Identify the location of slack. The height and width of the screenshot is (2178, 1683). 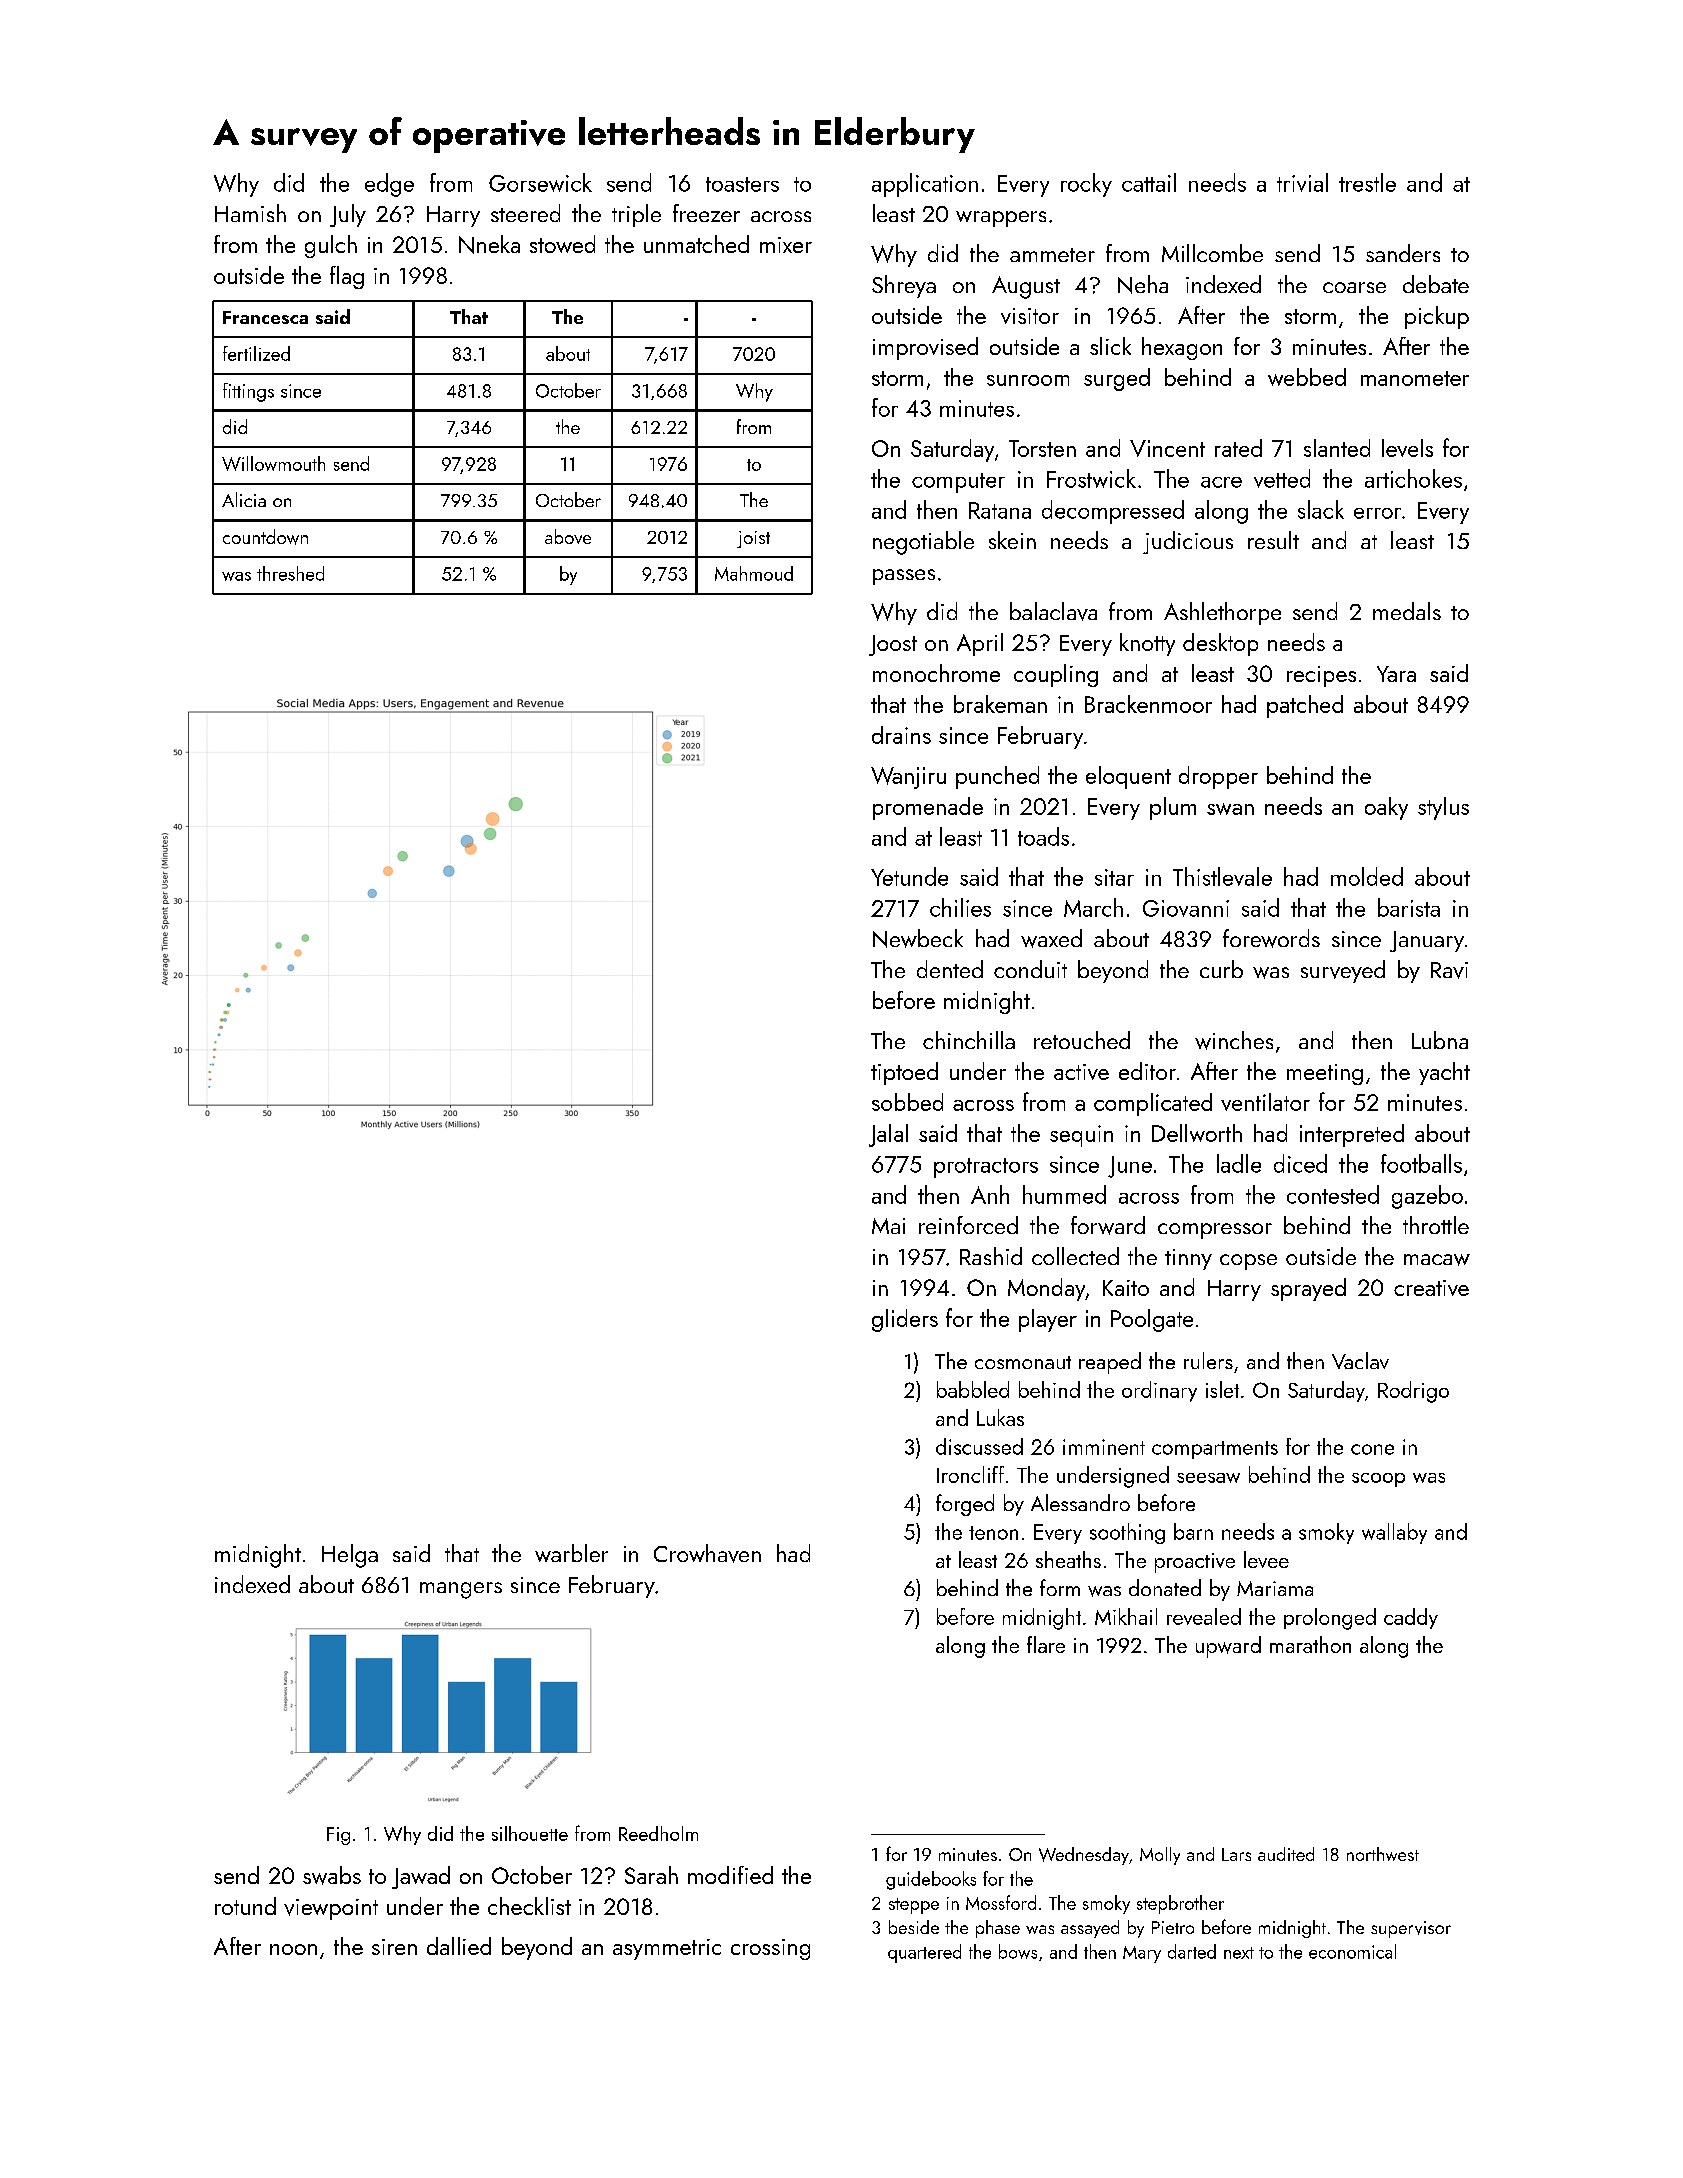
(1321, 509).
